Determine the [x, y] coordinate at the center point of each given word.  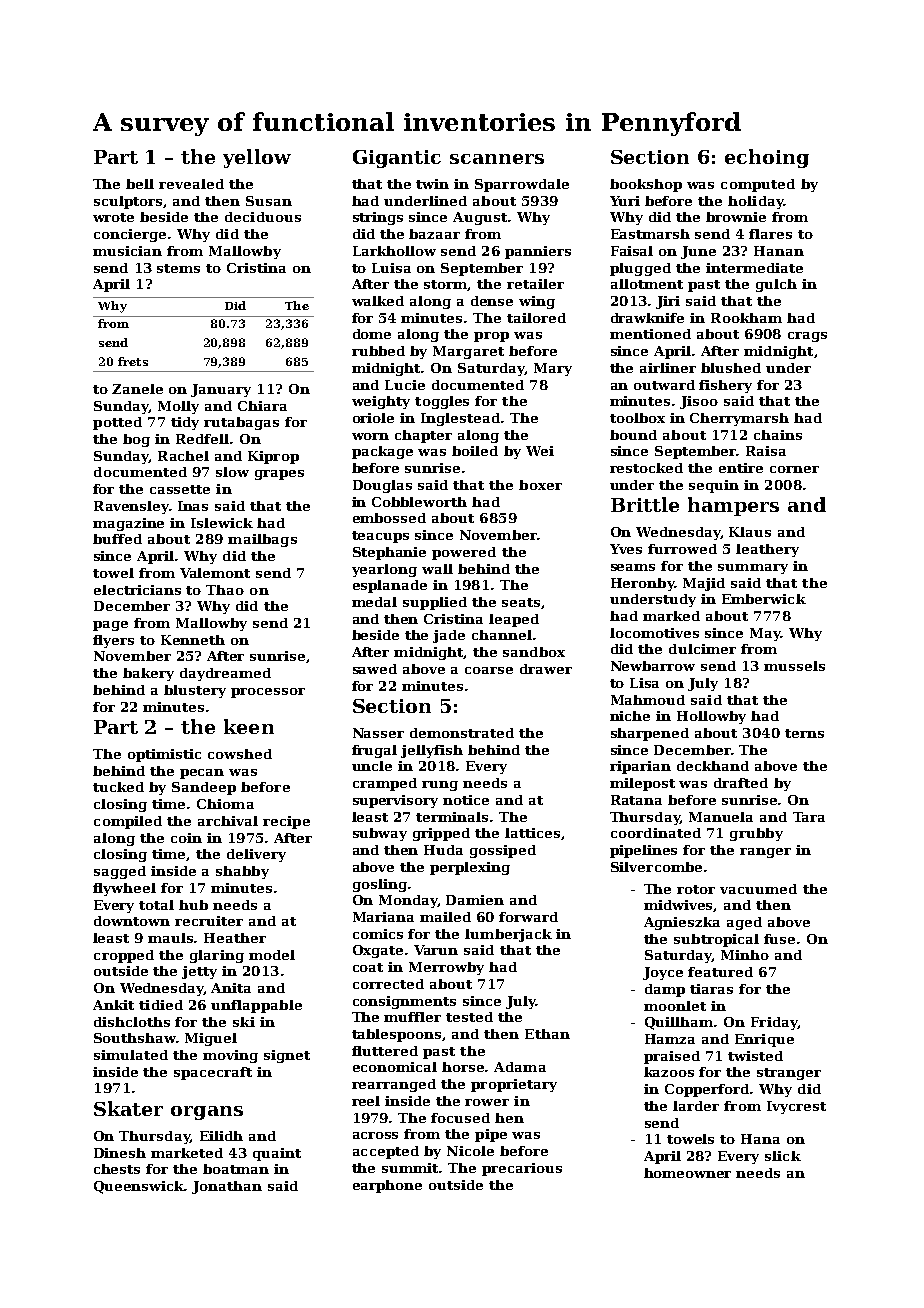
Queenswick [139, 1187]
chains [778, 435]
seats [521, 602]
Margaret [468, 352]
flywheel [124, 889]
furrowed [682, 549]
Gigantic [397, 159]
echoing [767, 158]
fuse [779, 939]
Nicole [470, 1151]
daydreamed [225, 674]
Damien [475, 900]
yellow [257, 158]
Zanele [137, 389]
